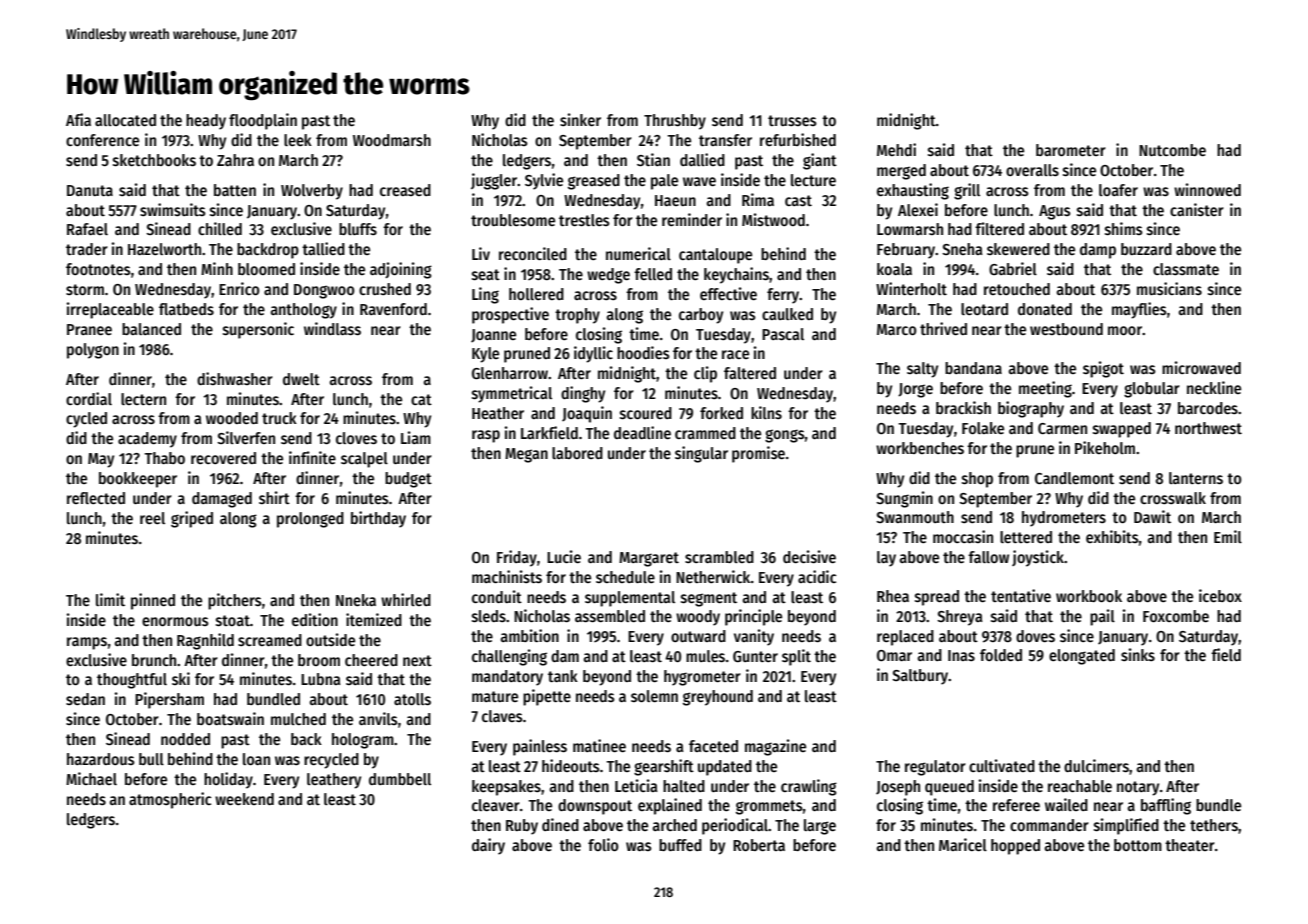 Image resolution: width=1308 pixels, height=924 pixels. Describe the element at coordinates (488, 846) in the screenshot. I see `dairy` at that location.
